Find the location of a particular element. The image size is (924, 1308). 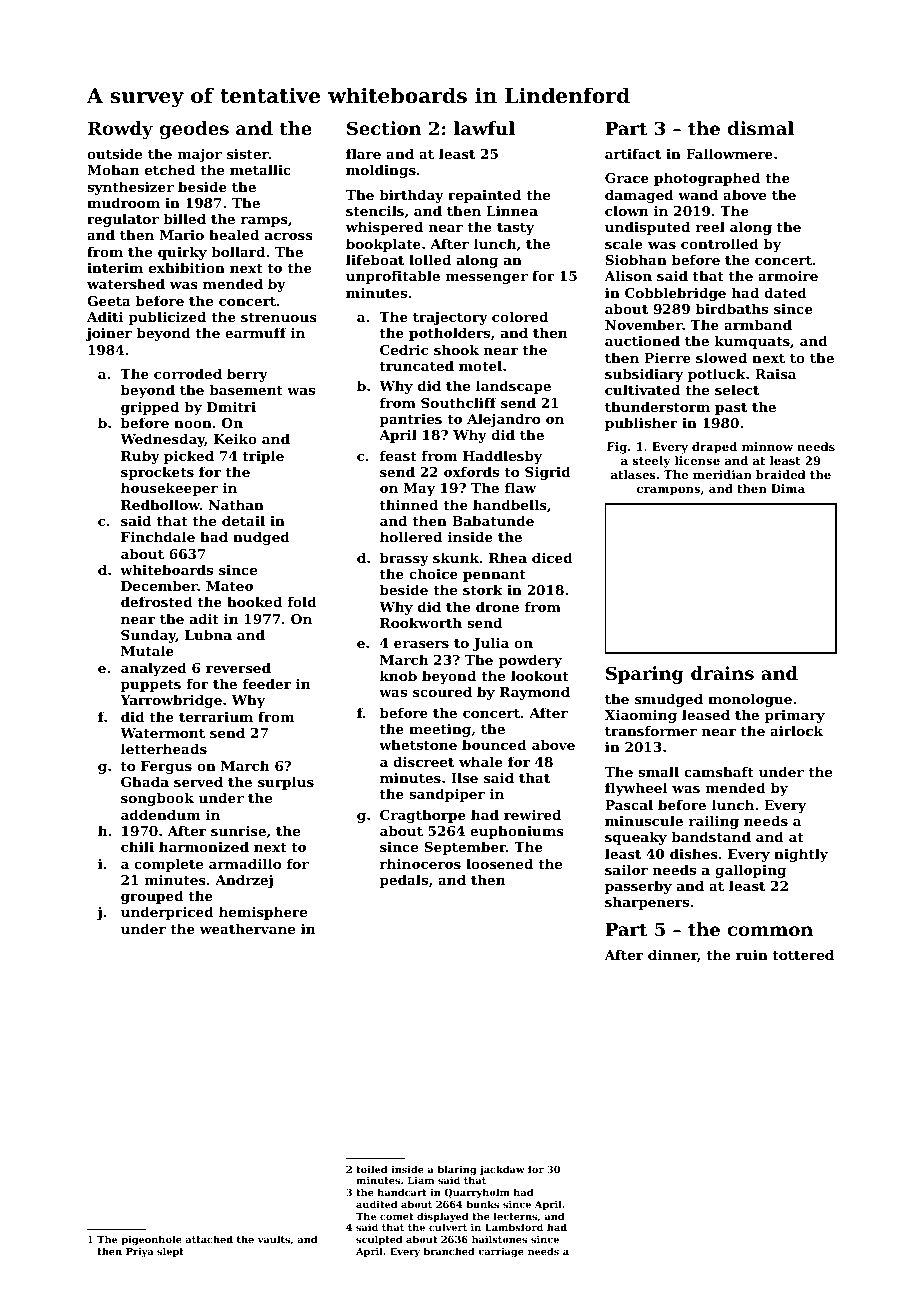

armadillo is located at coordinates (245, 863).
